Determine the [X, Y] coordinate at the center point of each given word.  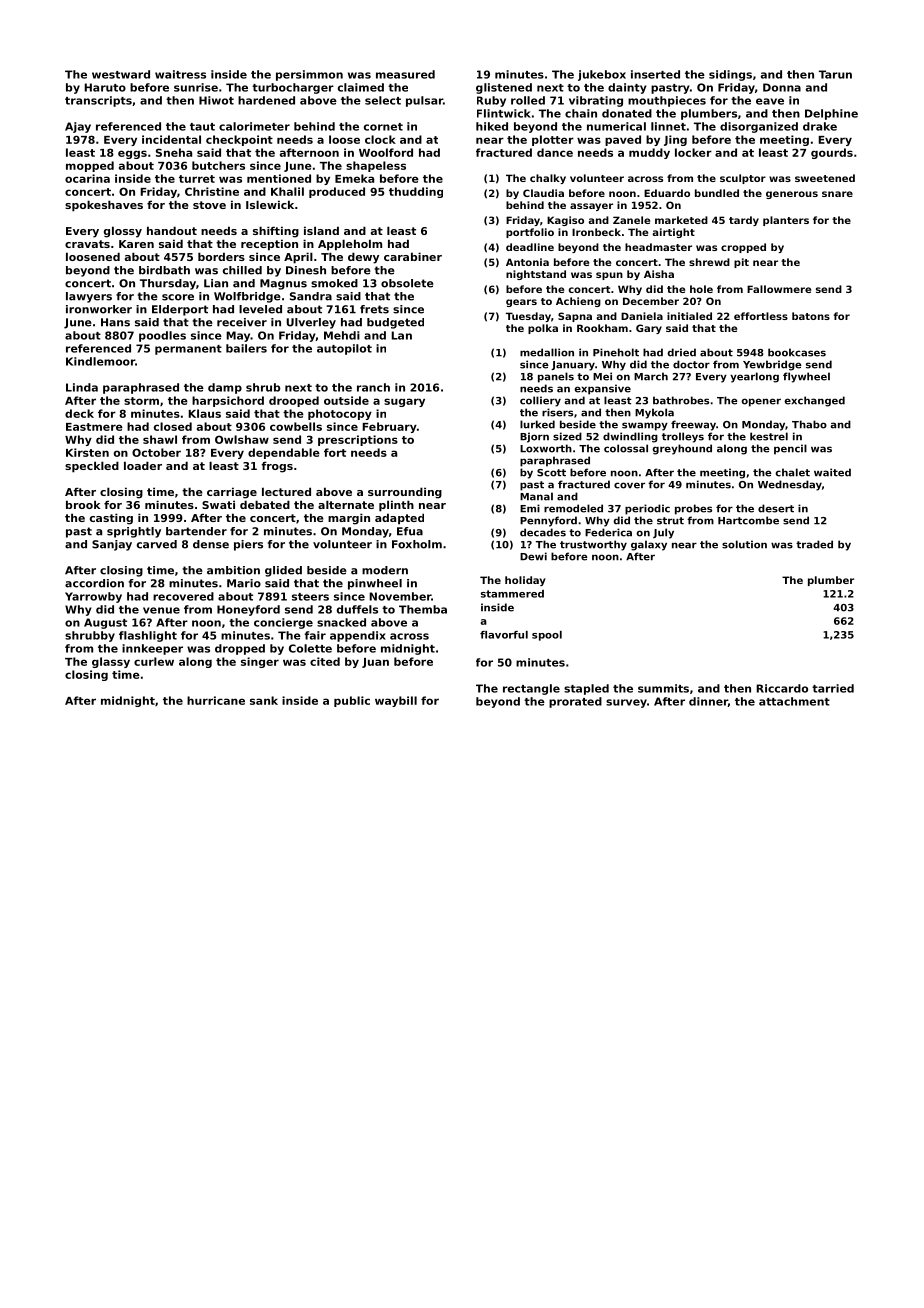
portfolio [530, 233]
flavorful [504, 635]
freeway [693, 425]
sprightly [134, 532]
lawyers [89, 297]
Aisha [659, 274]
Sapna [575, 317]
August [105, 623]
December [651, 301]
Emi [530, 508]
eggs [132, 154]
